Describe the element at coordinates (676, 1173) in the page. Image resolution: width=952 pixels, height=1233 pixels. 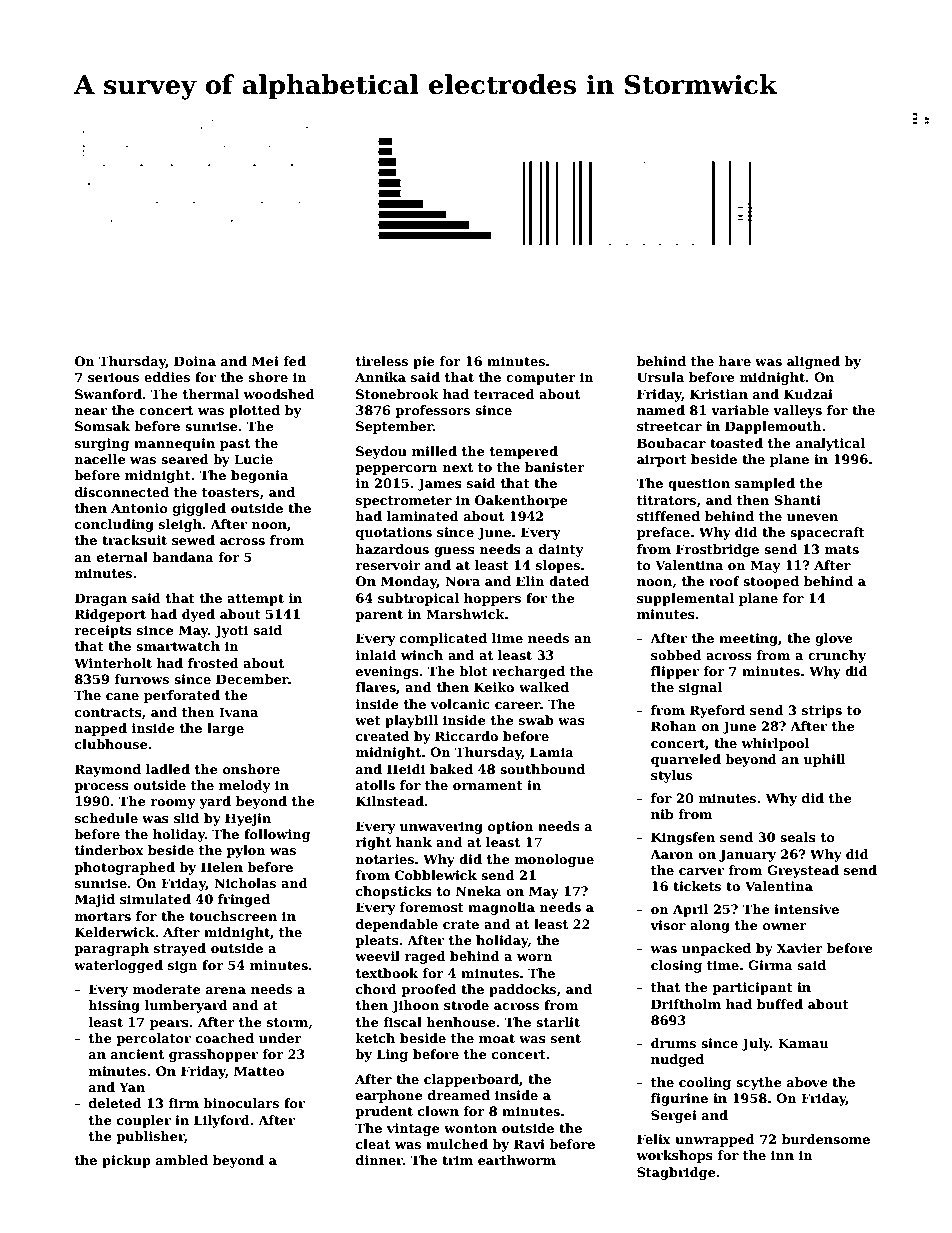
I see `Stagbridge` at that location.
